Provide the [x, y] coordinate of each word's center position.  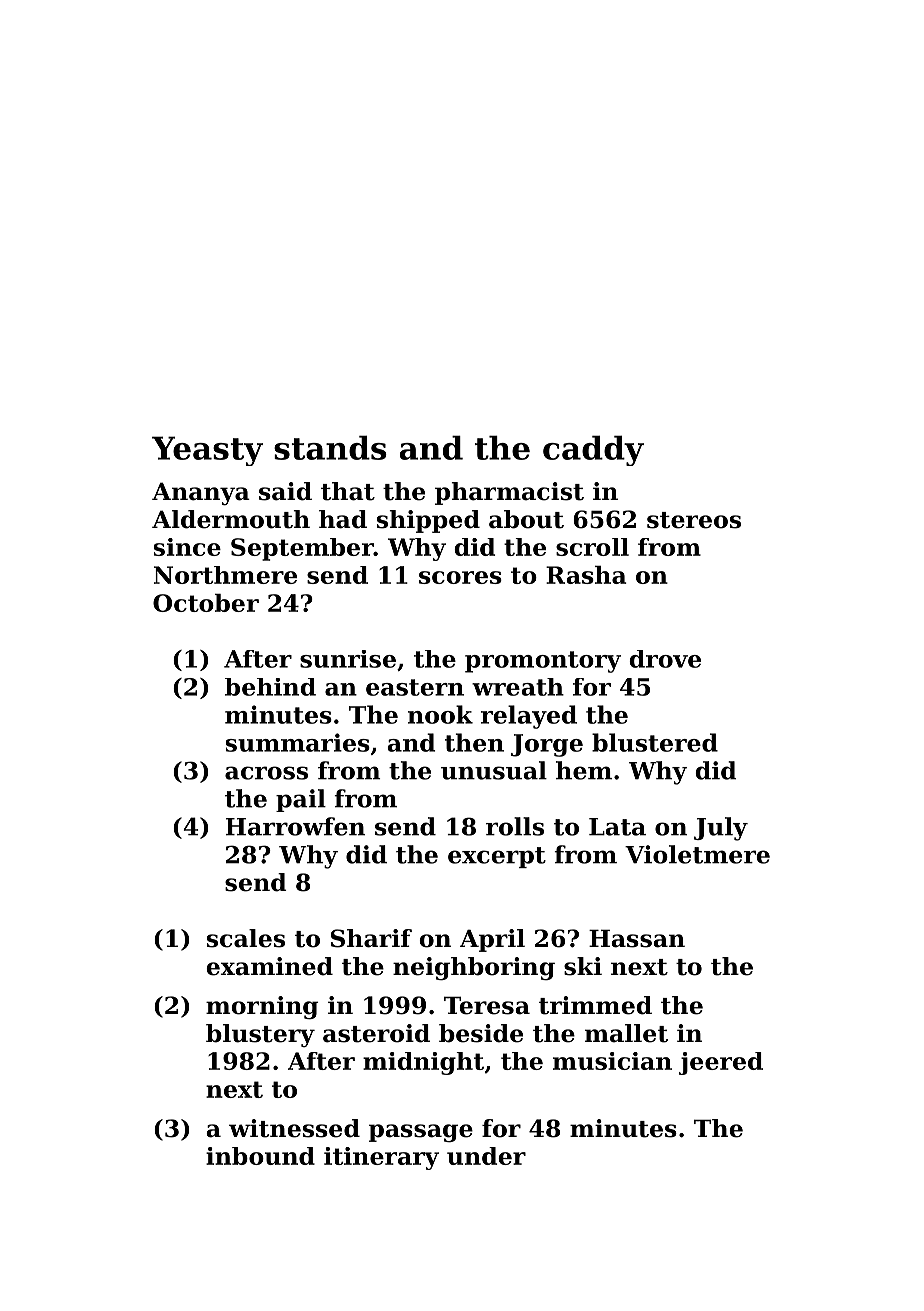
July [721, 829]
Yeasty [207, 451]
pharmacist [509, 493]
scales [246, 938]
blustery [260, 1035]
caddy [593, 450]
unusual [494, 770]
